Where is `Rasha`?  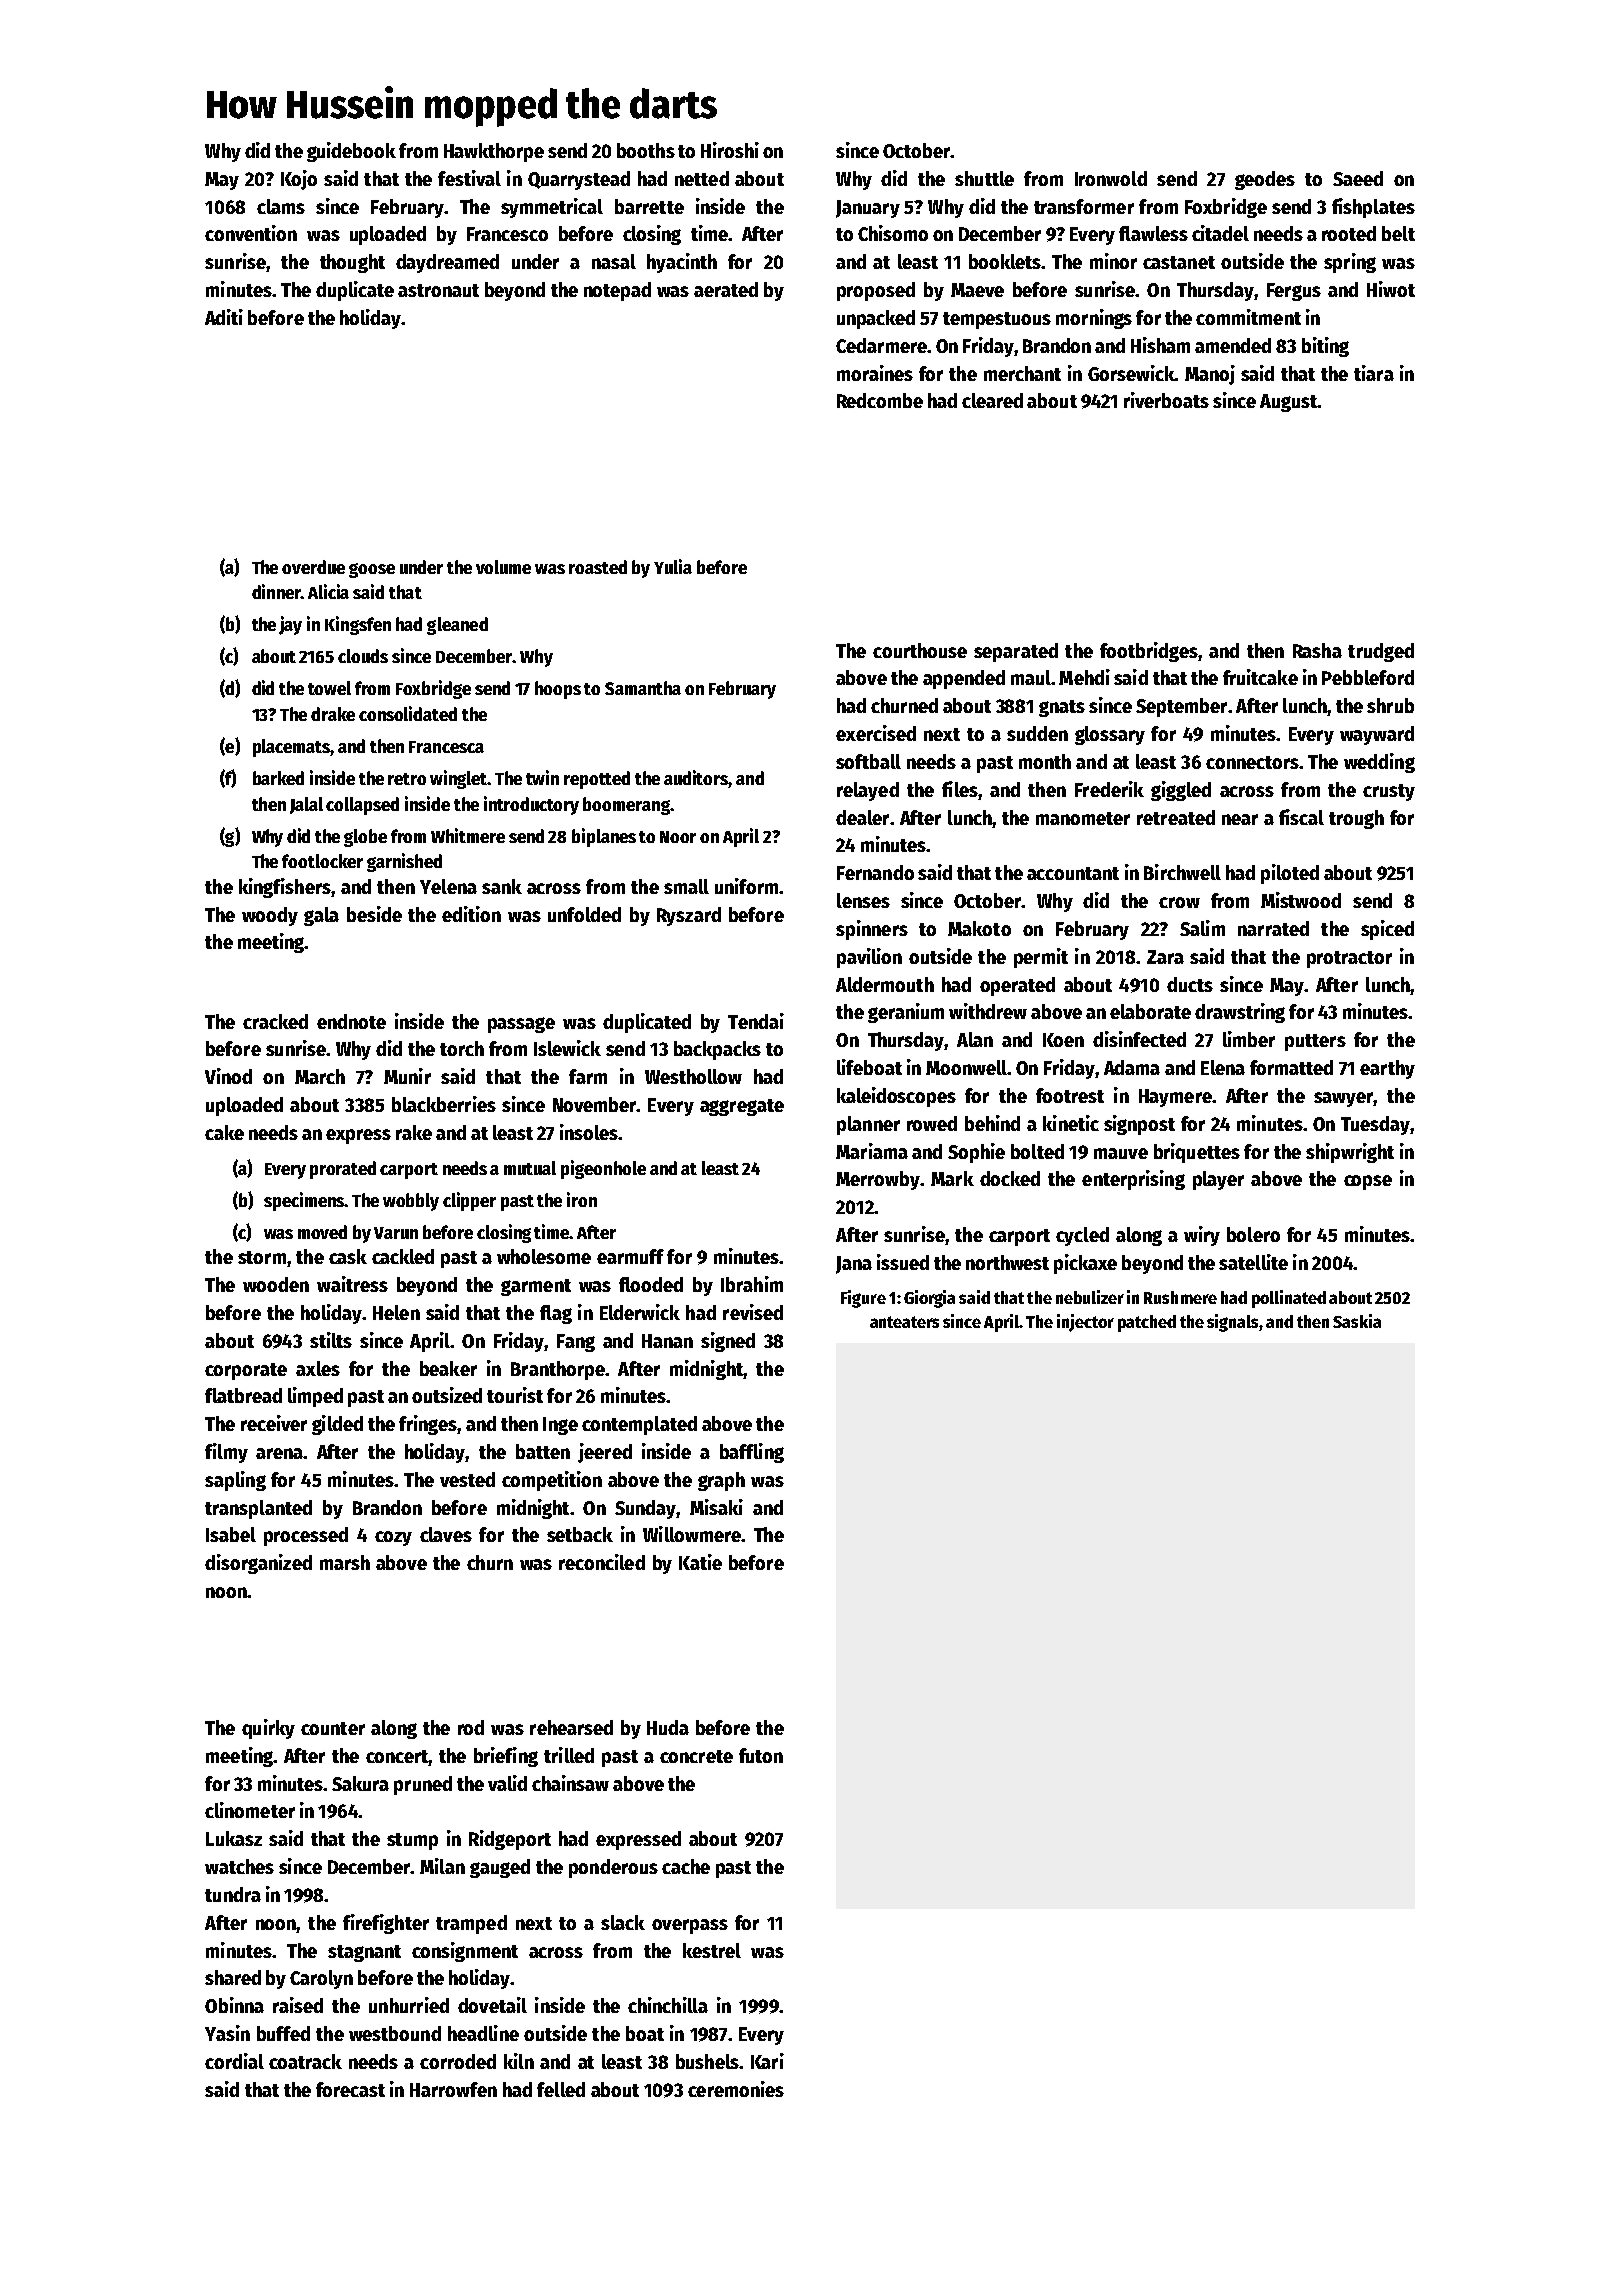
Rasha is located at coordinates (1317, 650).
